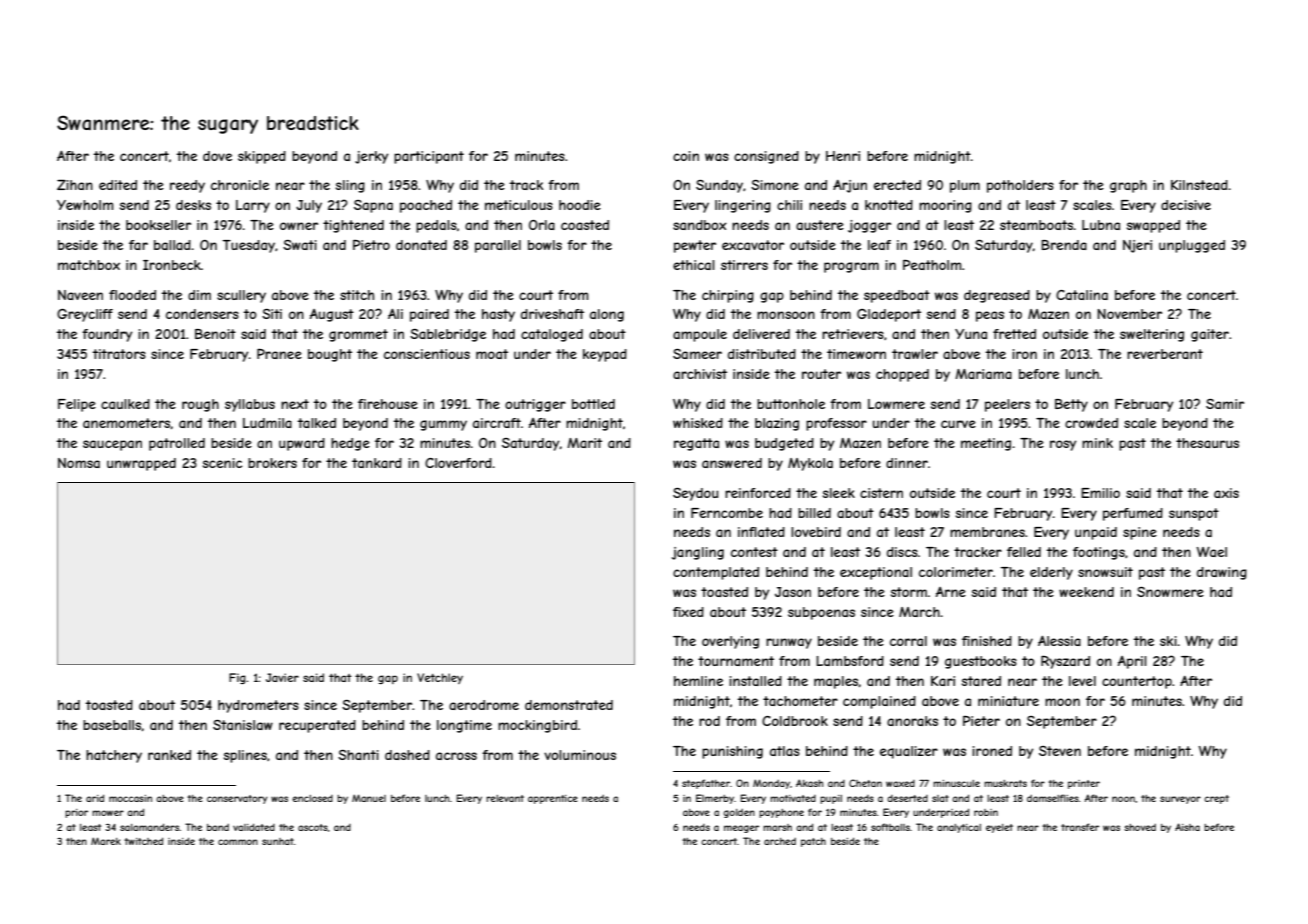 The height and width of the screenshot is (924, 1308). Describe the element at coordinates (728, 296) in the screenshot. I see `chirping` at that location.
